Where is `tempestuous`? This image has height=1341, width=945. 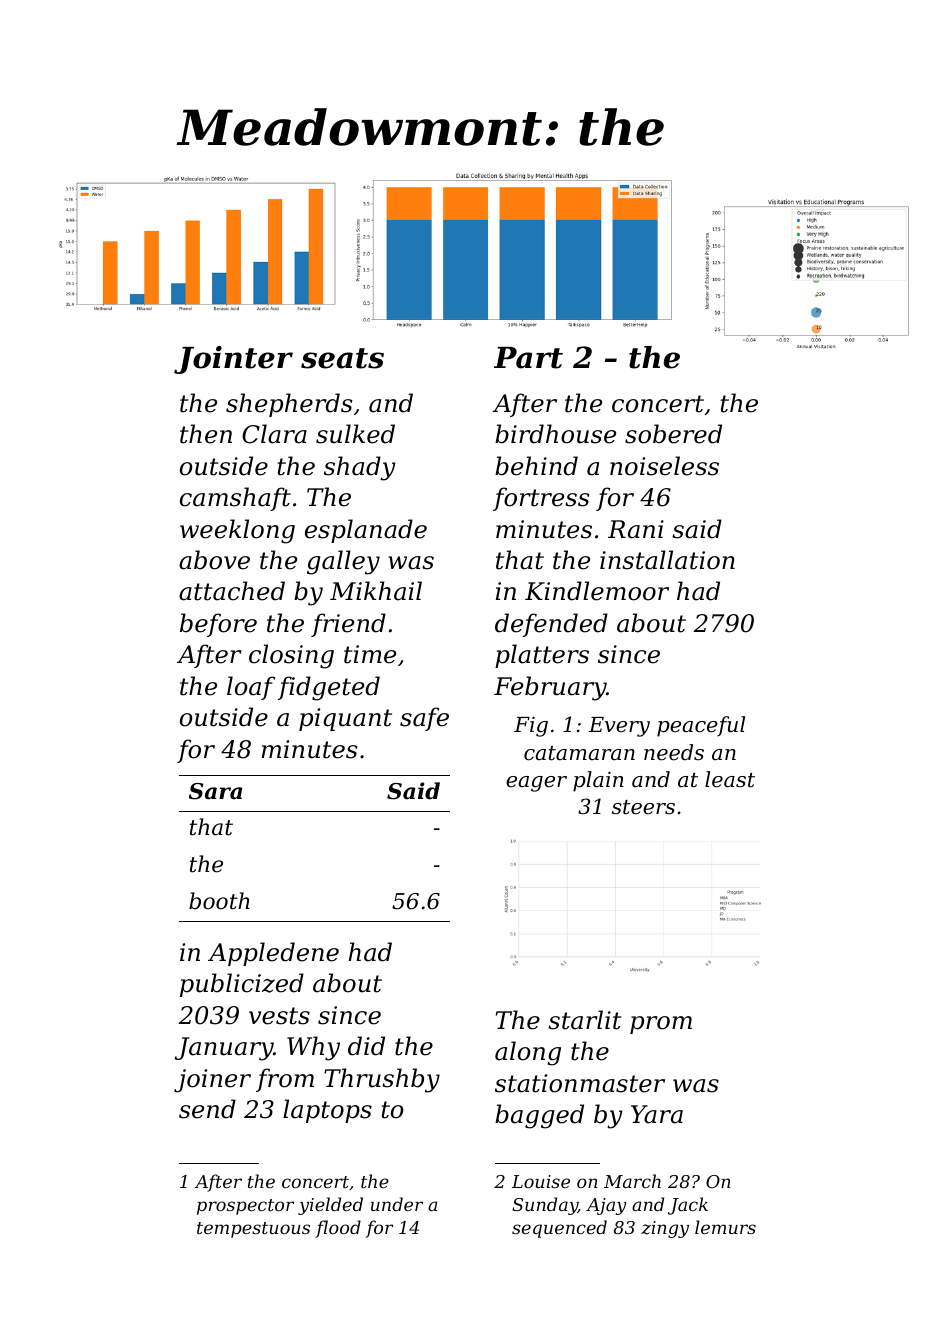 tempestuous is located at coordinates (253, 1230).
